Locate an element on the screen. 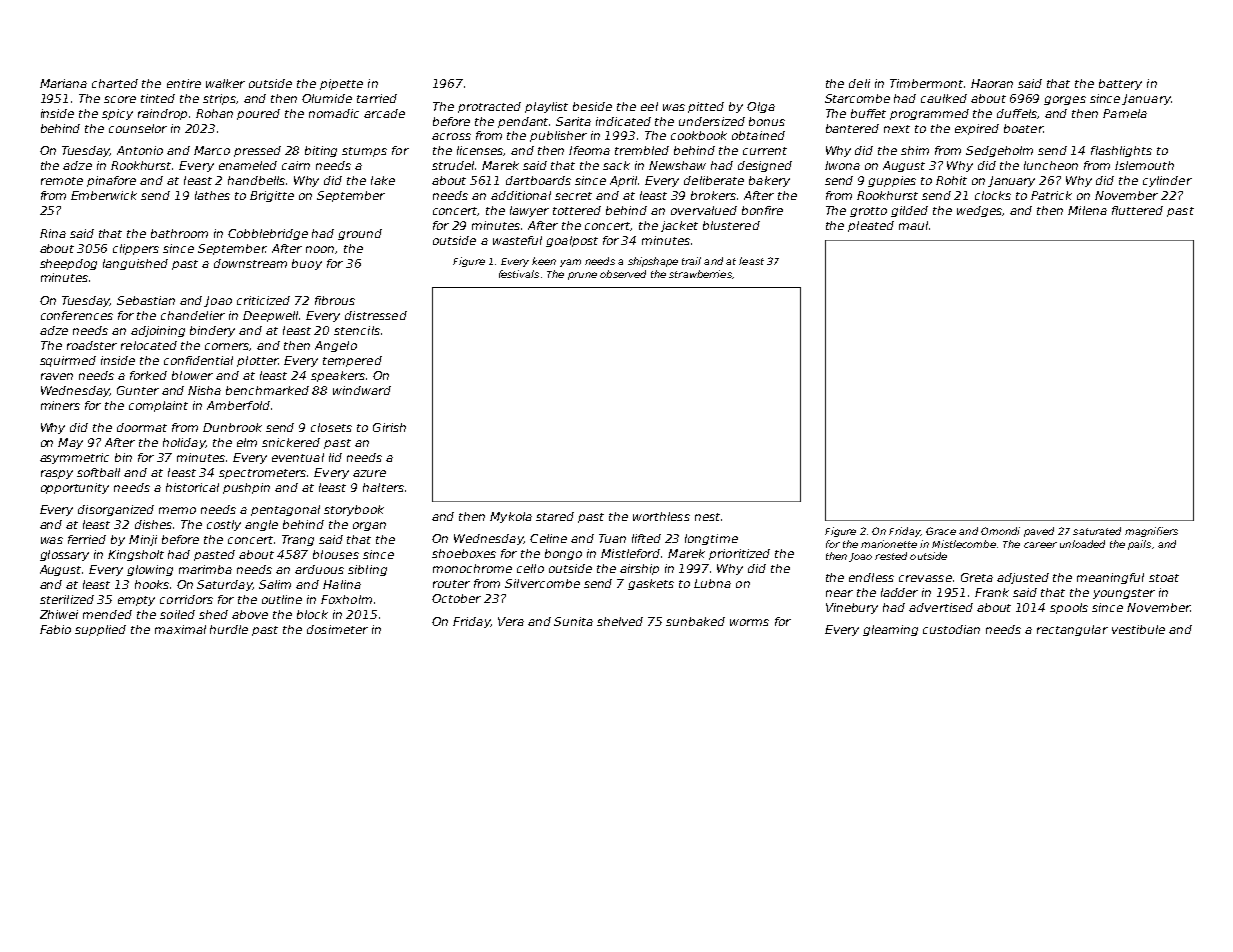 This screenshot has height=952, width=1233. worms is located at coordinates (749, 622).
